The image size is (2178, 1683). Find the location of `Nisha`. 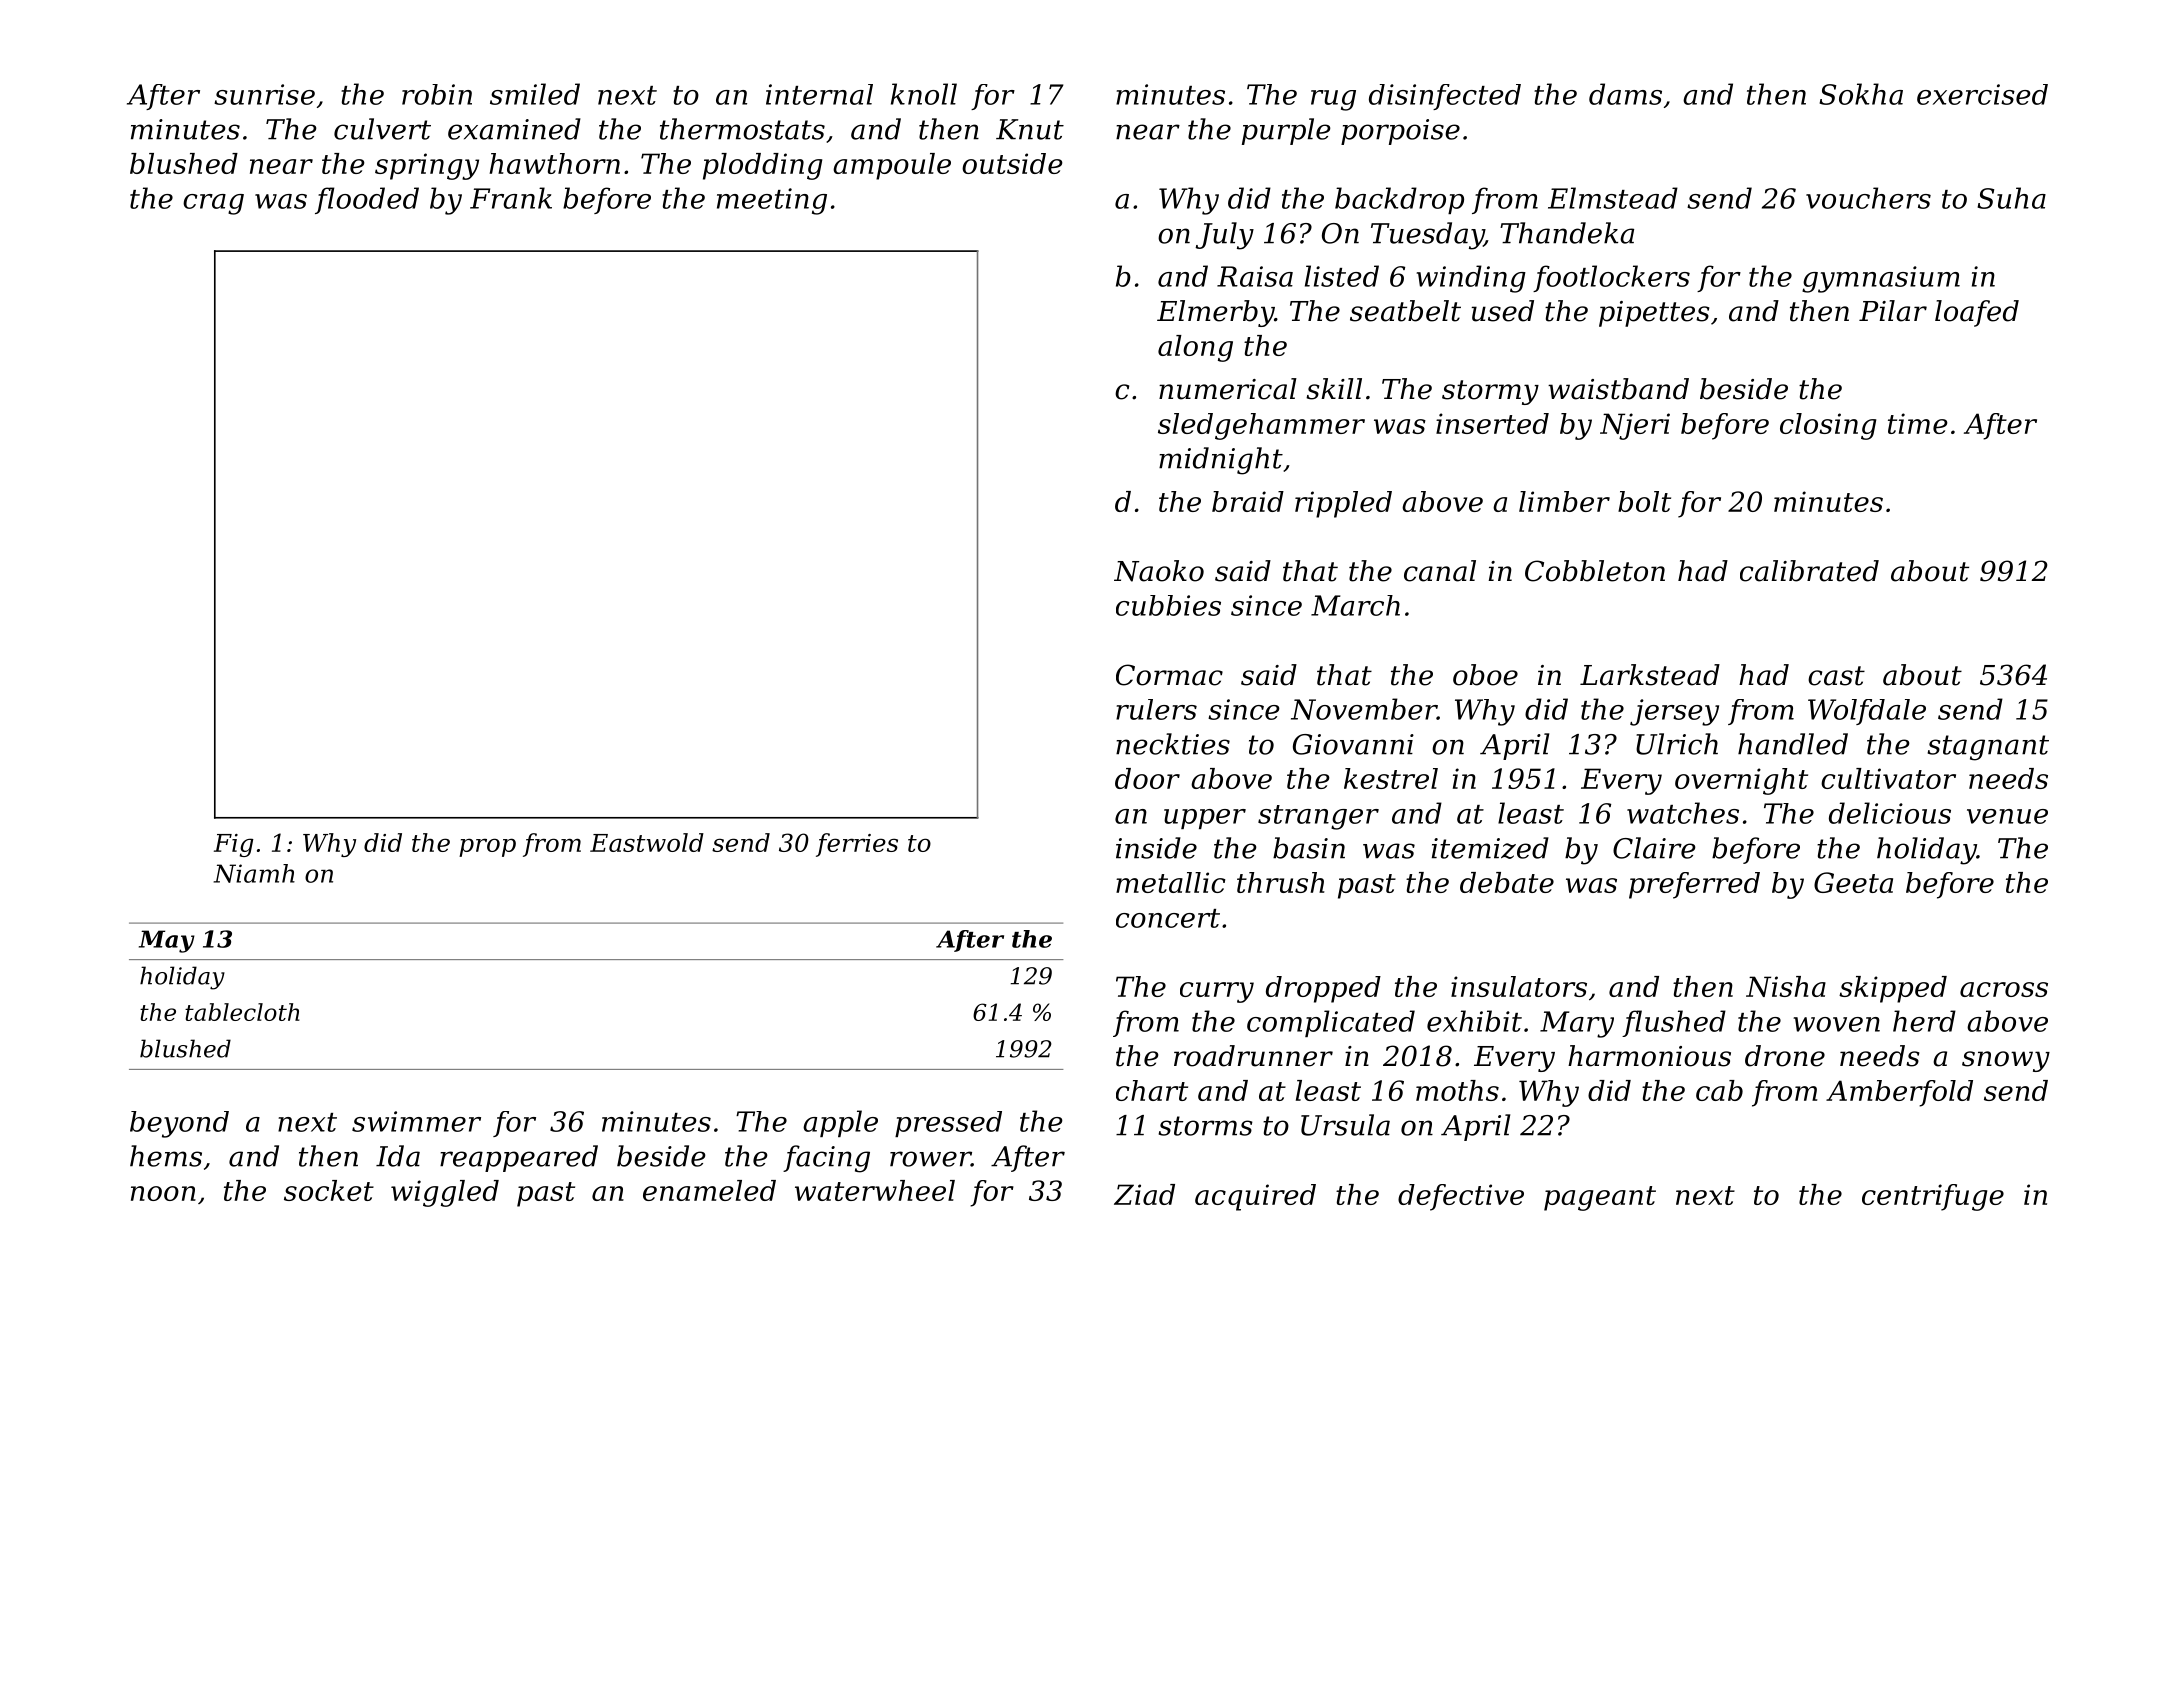

Nisha is located at coordinates (1786, 986).
